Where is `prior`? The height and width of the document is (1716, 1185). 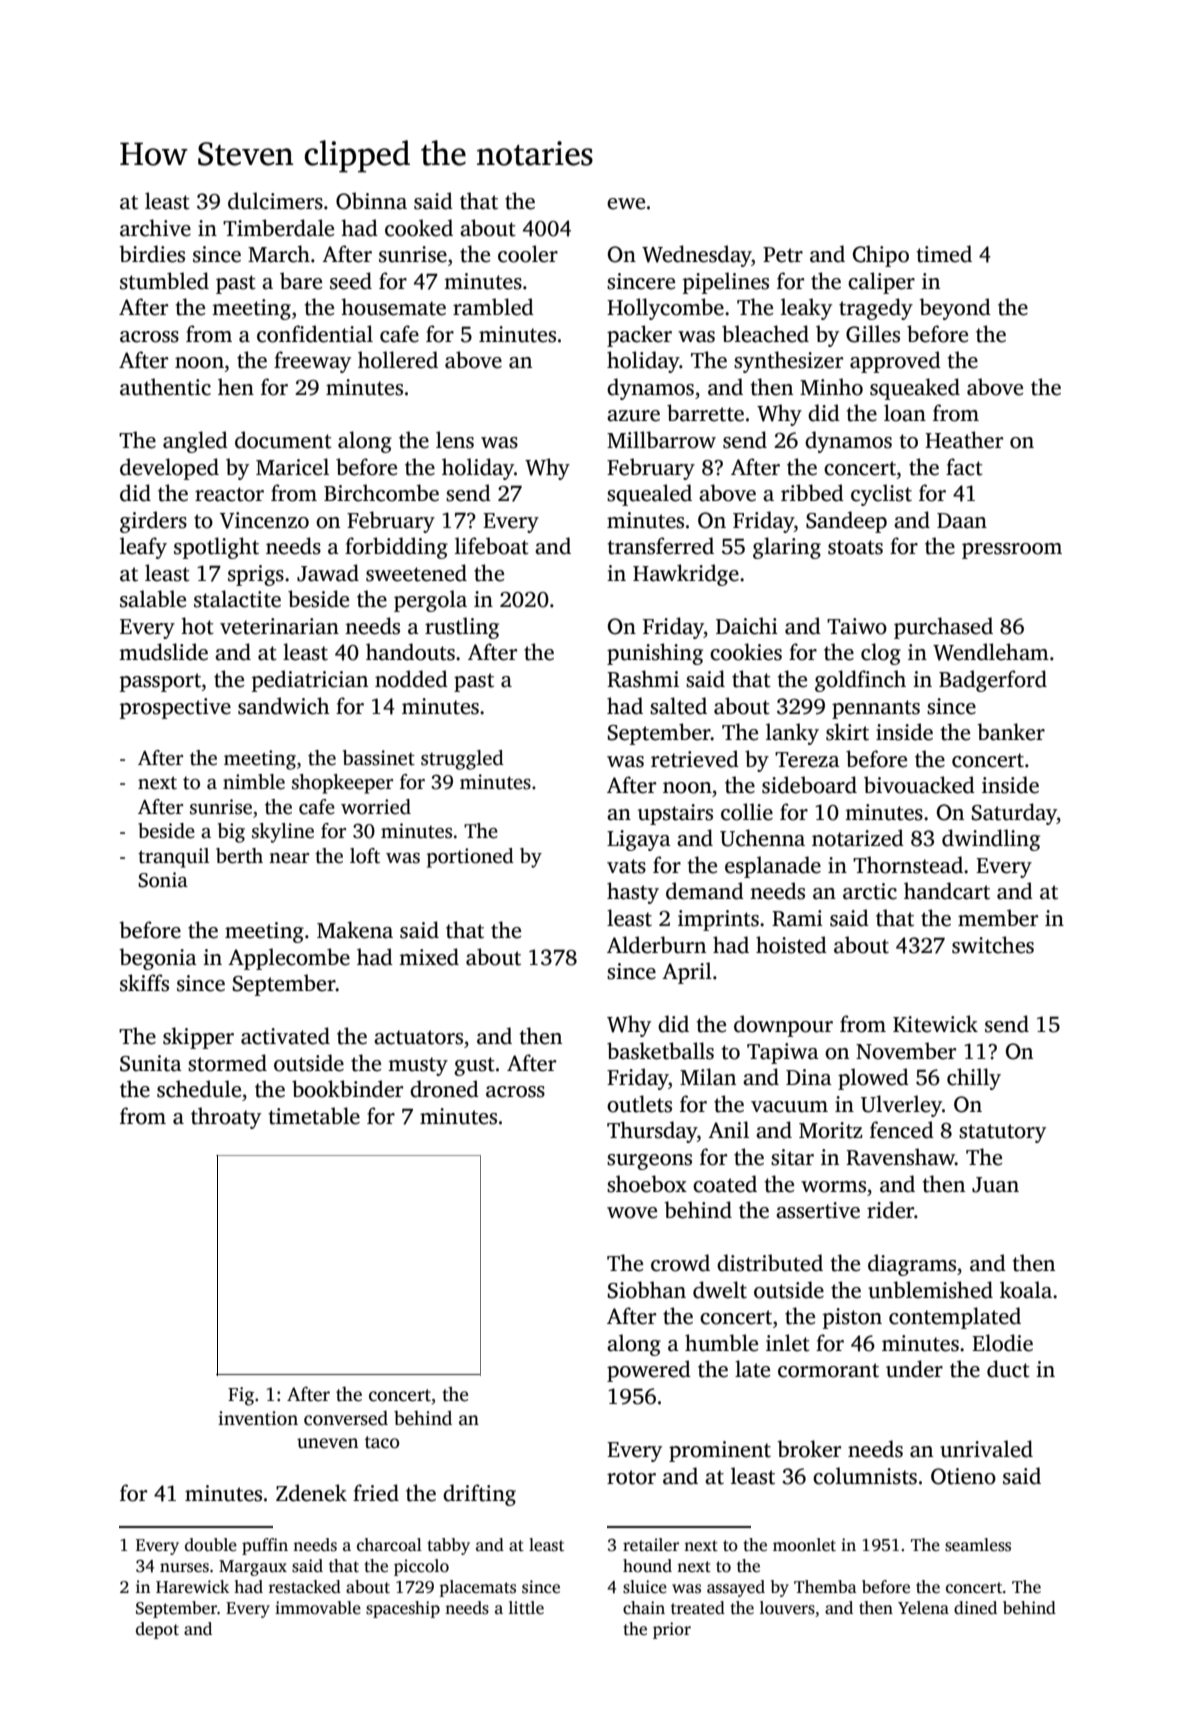 prior is located at coordinates (672, 1630).
